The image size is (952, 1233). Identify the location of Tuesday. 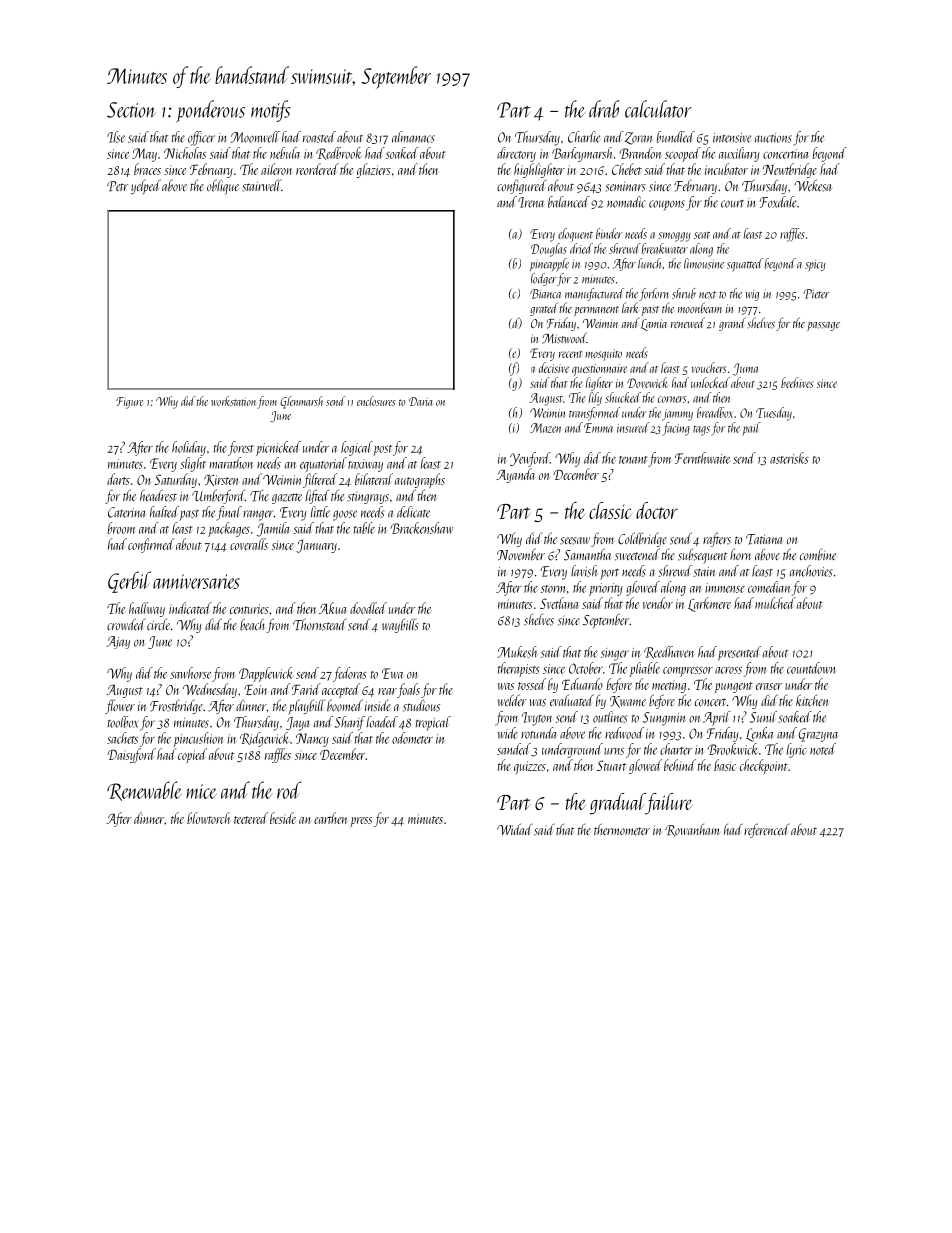
(774, 414).
